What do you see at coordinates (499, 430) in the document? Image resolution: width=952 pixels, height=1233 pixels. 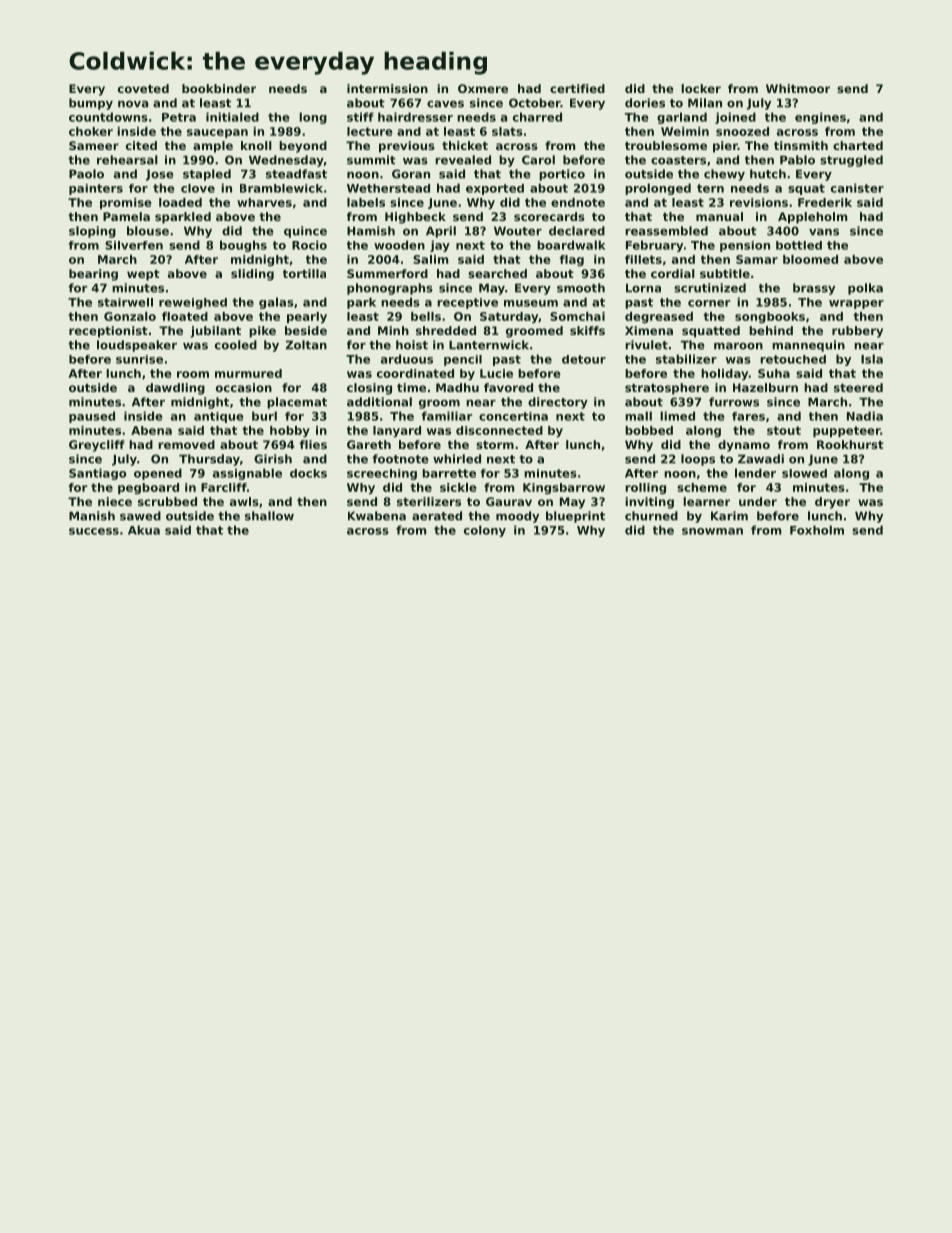 I see `disconnected` at bounding box center [499, 430].
